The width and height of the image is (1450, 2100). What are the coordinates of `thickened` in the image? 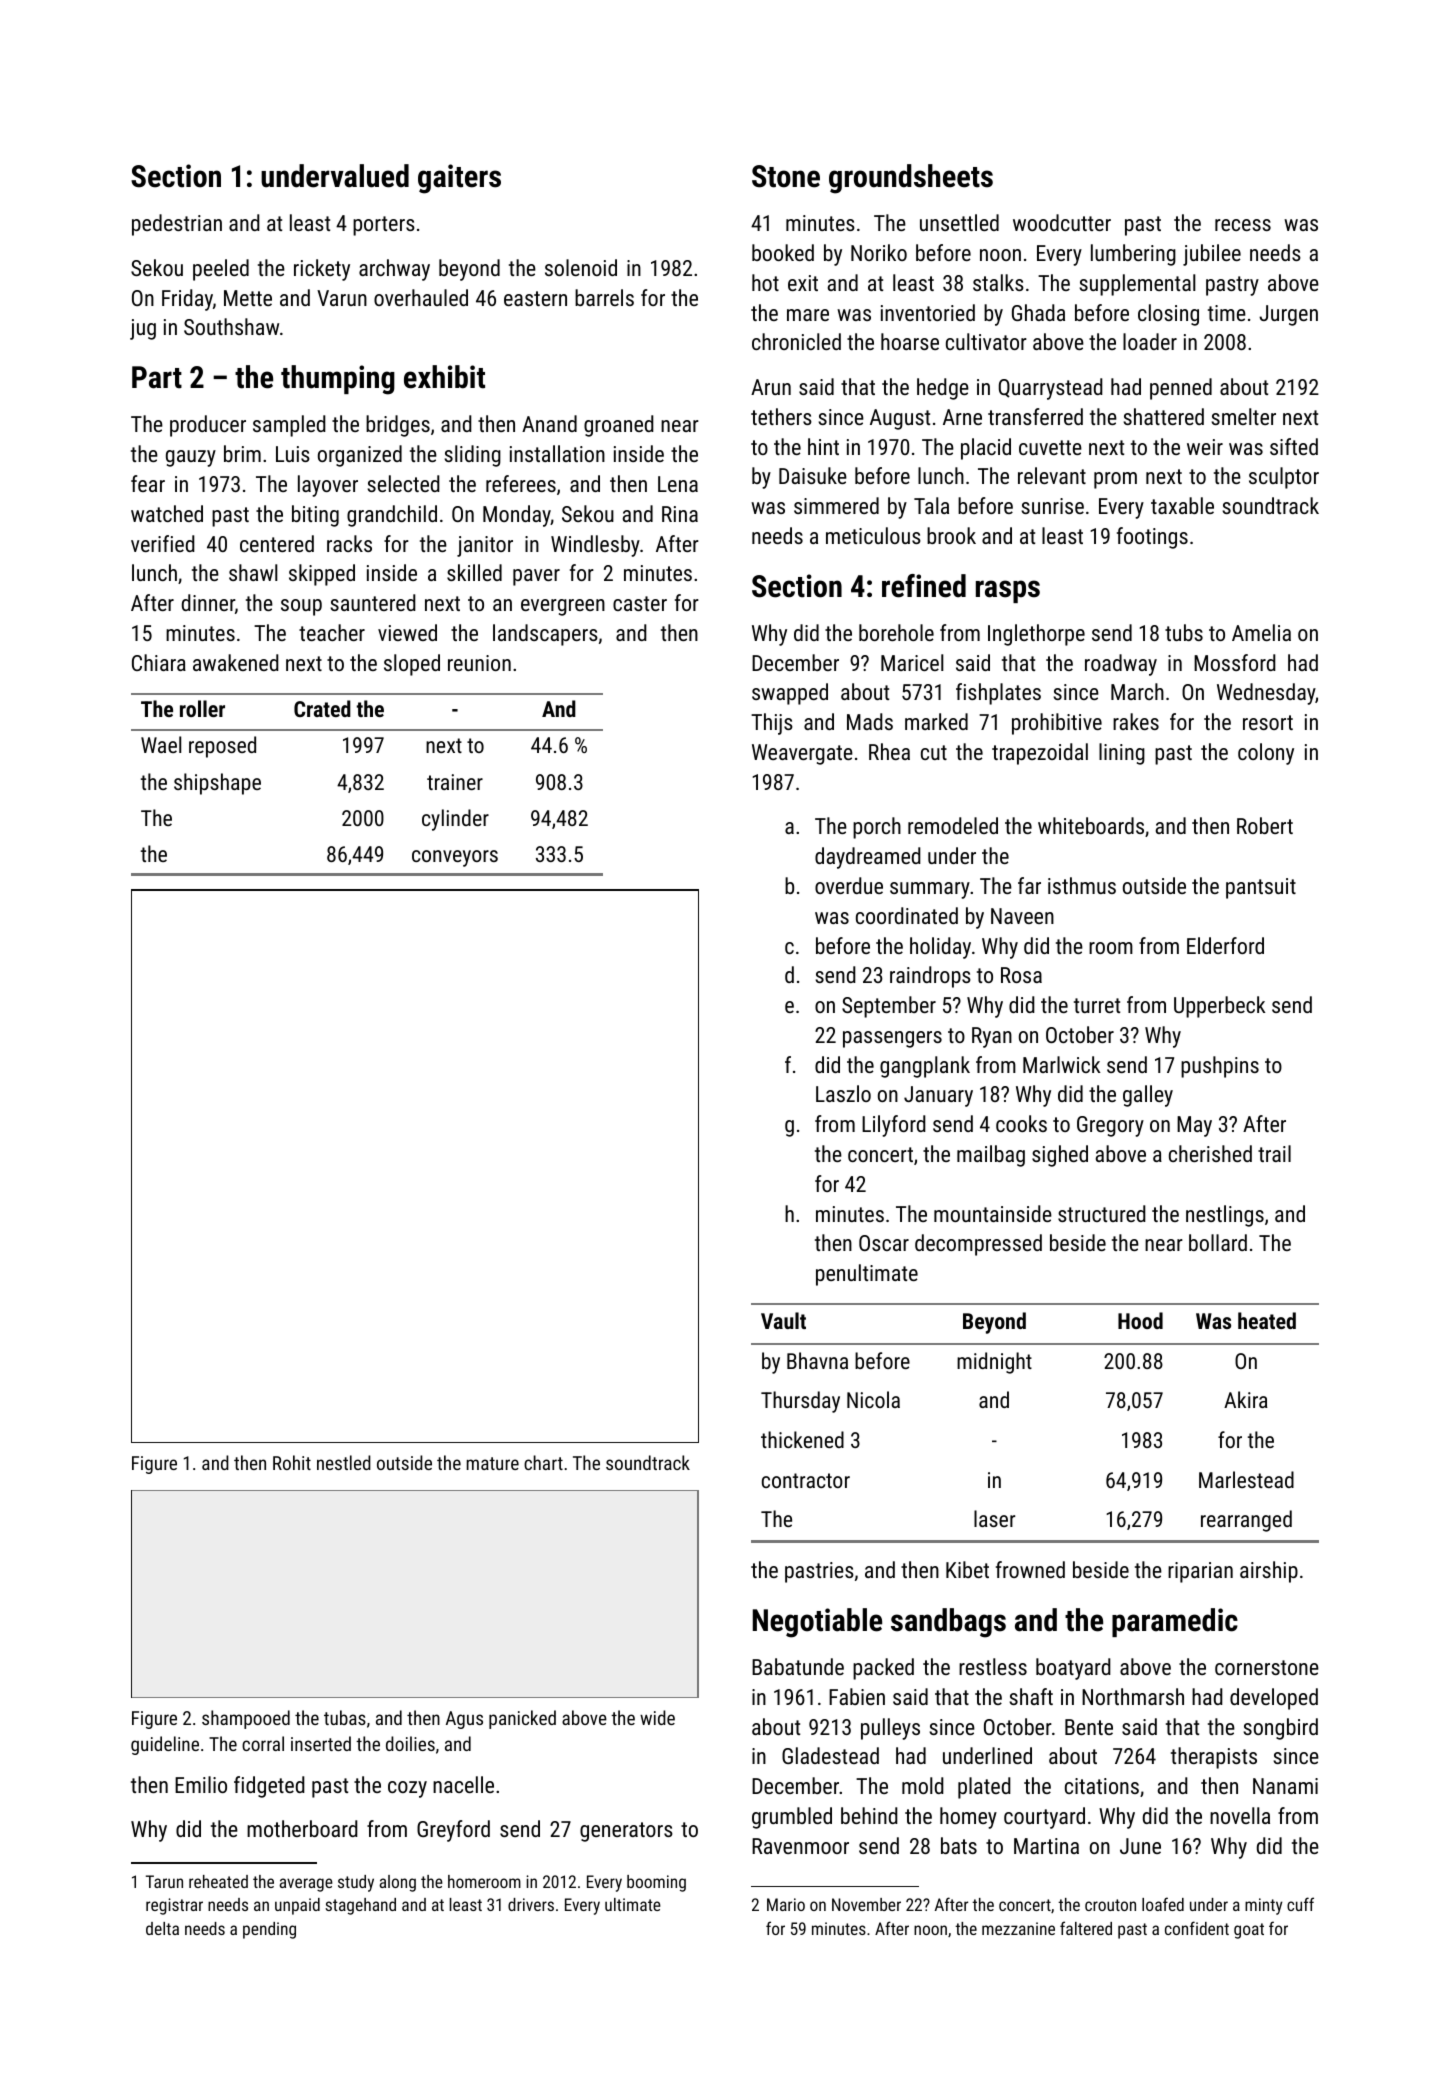 It's located at (802, 1439).
